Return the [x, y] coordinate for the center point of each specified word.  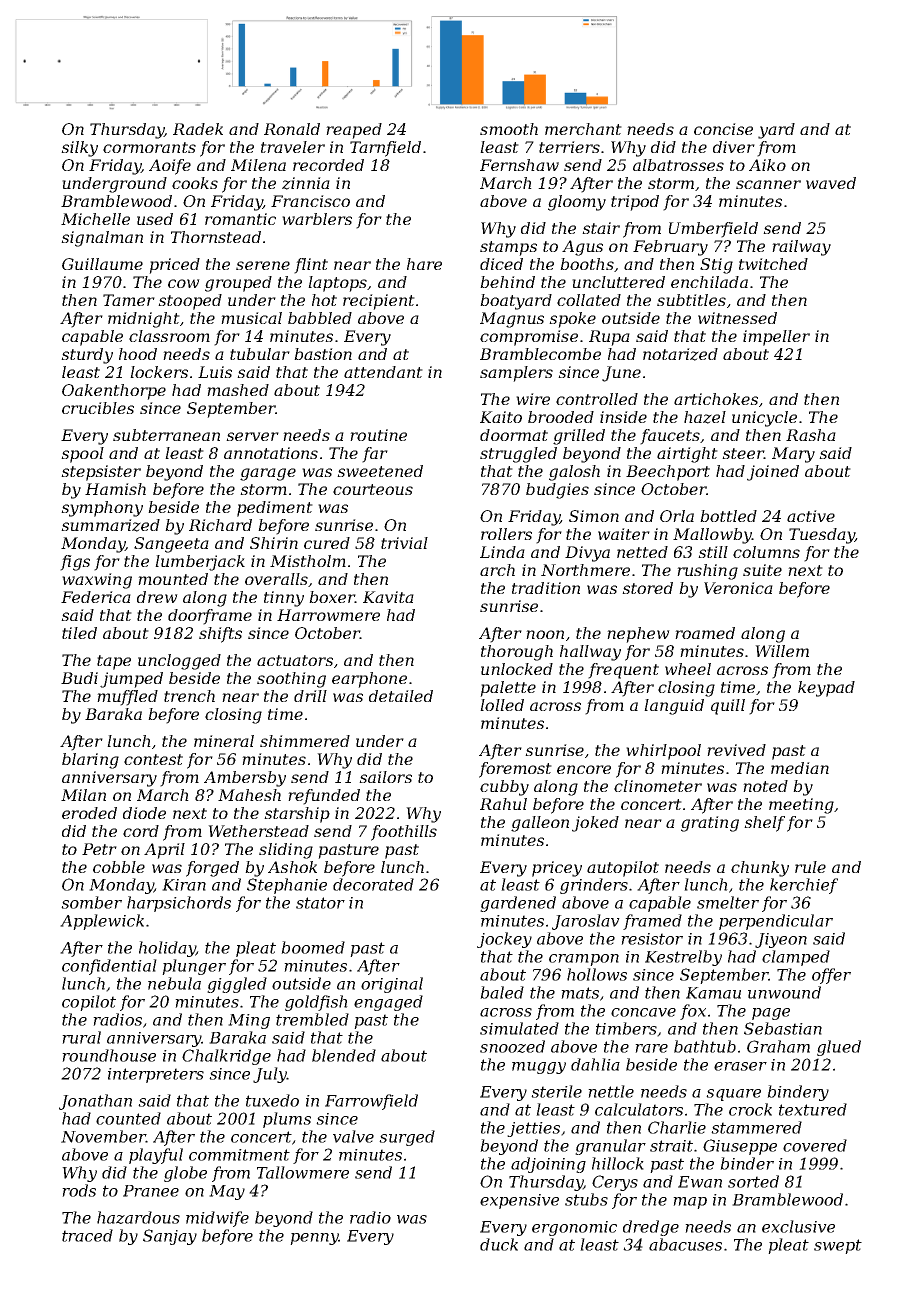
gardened [518, 904]
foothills [404, 833]
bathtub [705, 1046]
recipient [379, 302]
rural [81, 1037]
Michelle [95, 219]
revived [736, 750]
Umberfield [713, 230]
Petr [99, 849]
